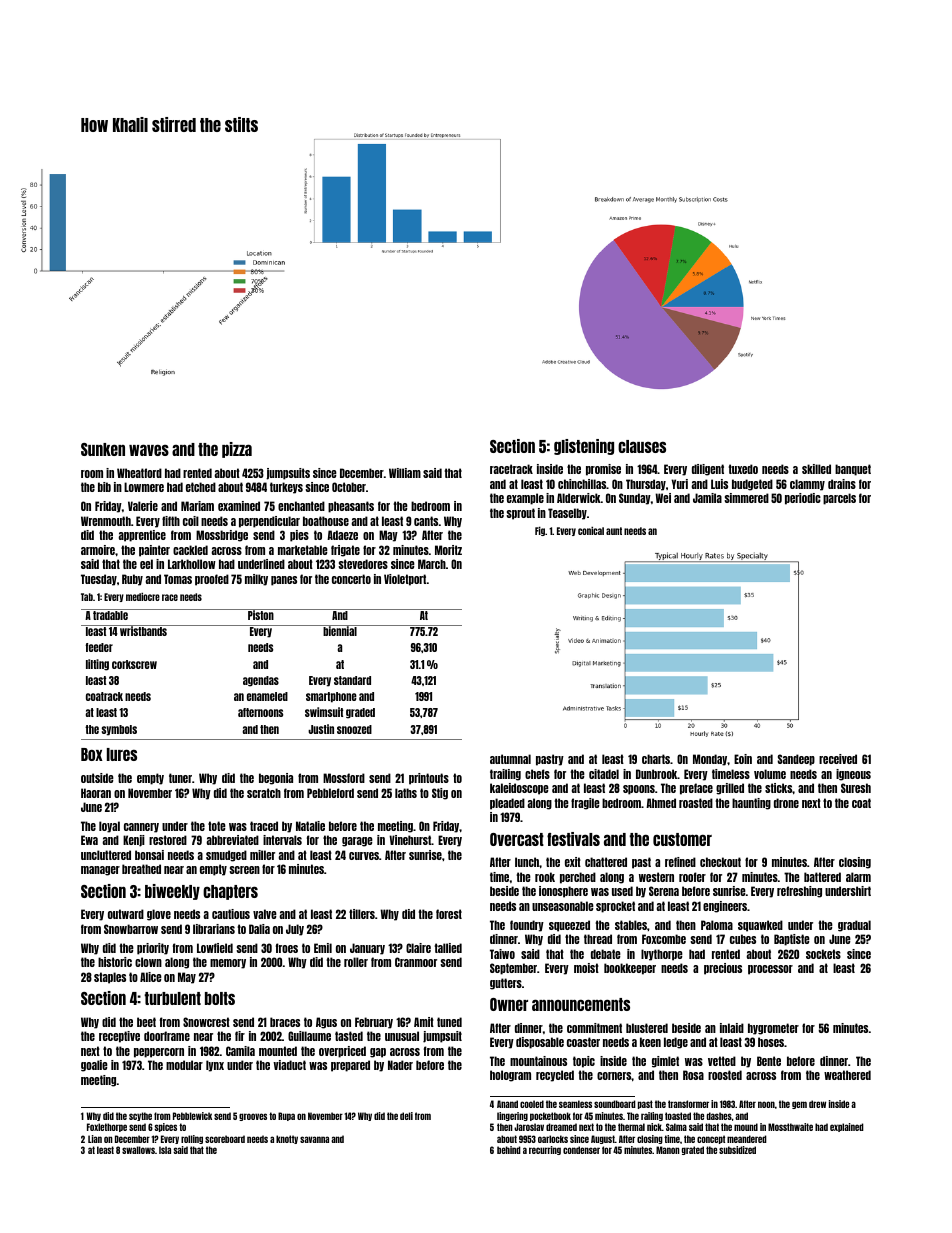 The image size is (952, 1233). What do you see at coordinates (584, 447) in the document?
I see `glistening` at bounding box center [584, 447].
